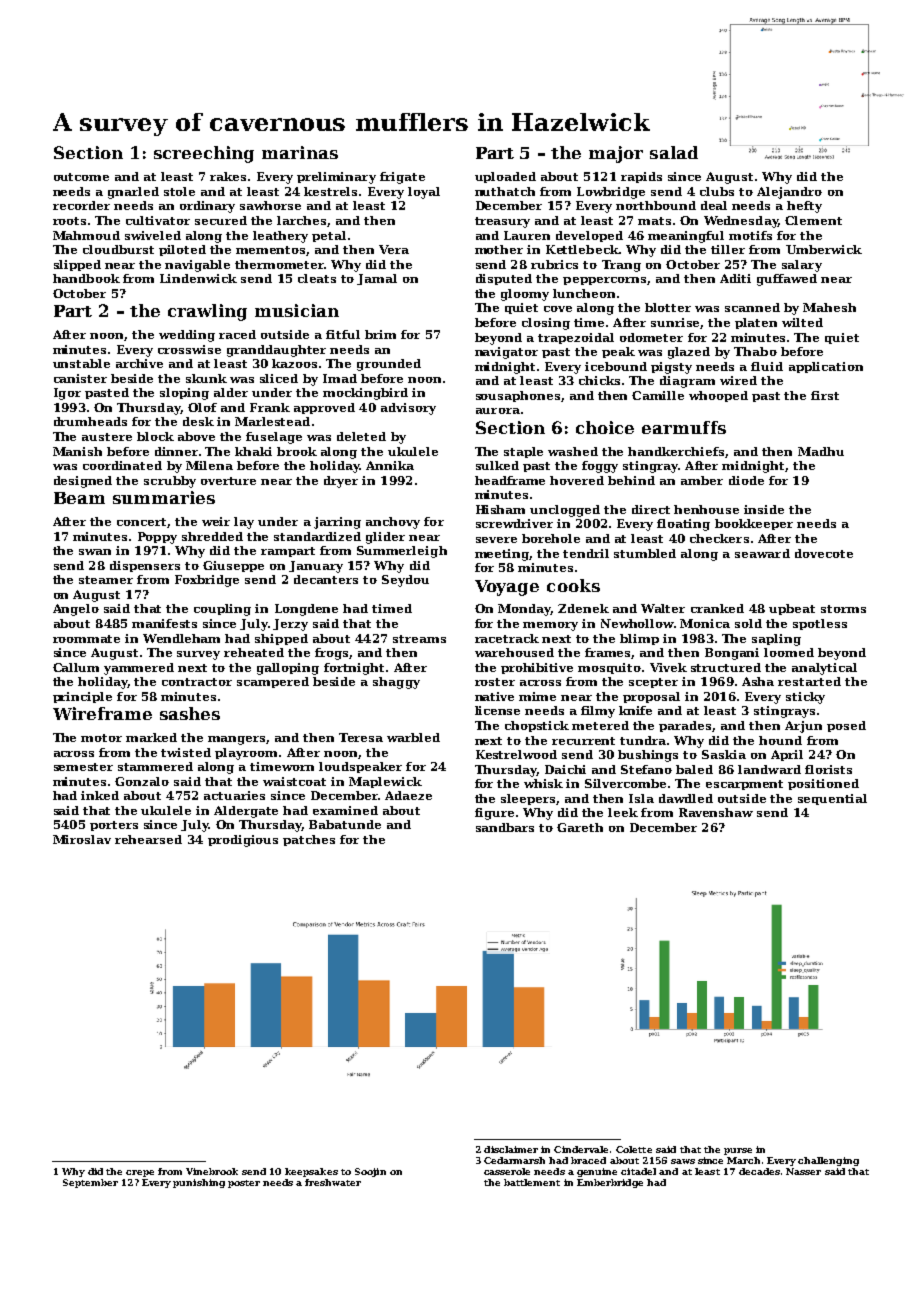  What do you see at coordinates (140, 1173) in the screenshot?
I see `crepe` at bounding box center [140, 1173].
